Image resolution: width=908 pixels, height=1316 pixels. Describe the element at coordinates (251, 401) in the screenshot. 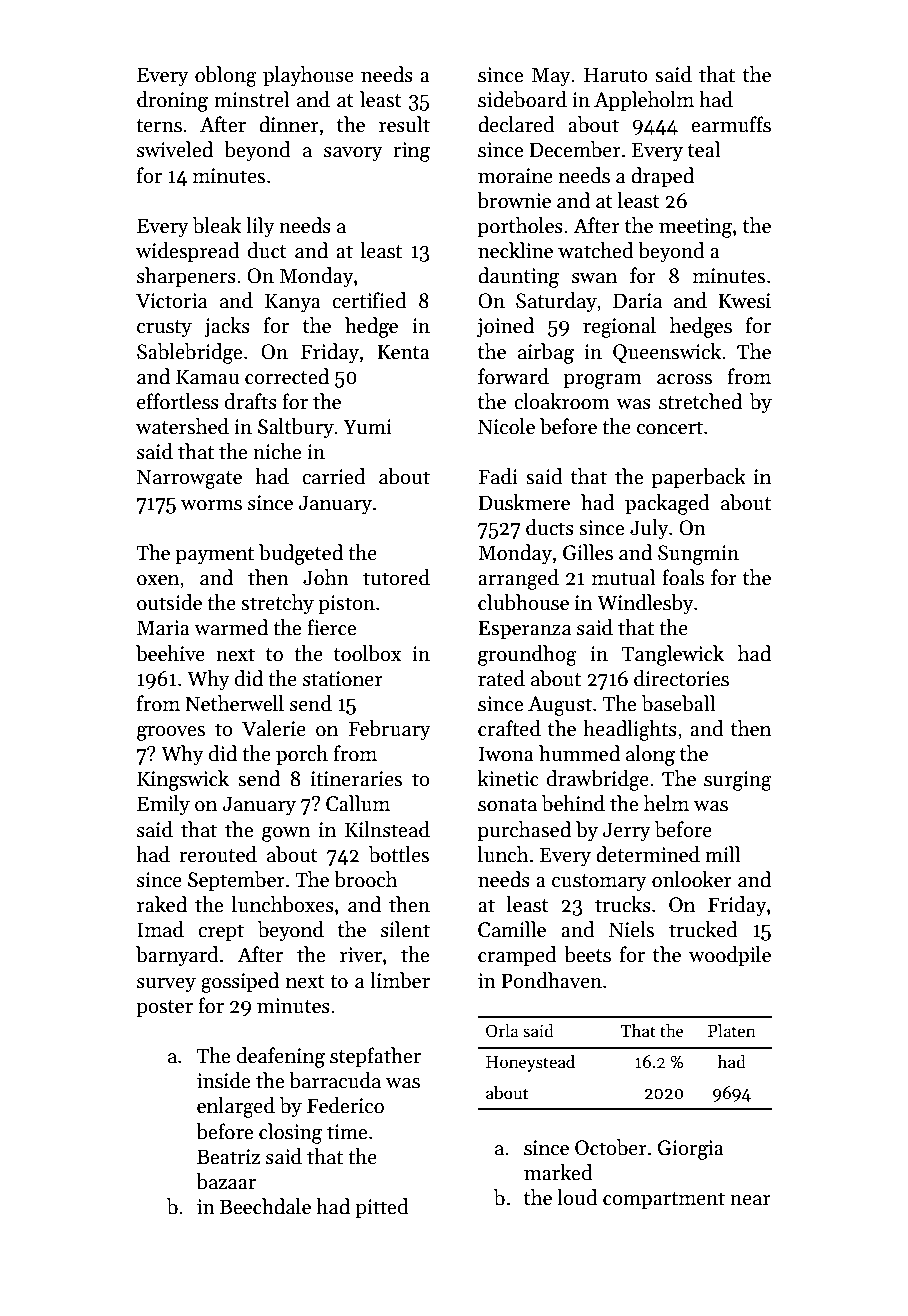

I see `drafts` at that location.
